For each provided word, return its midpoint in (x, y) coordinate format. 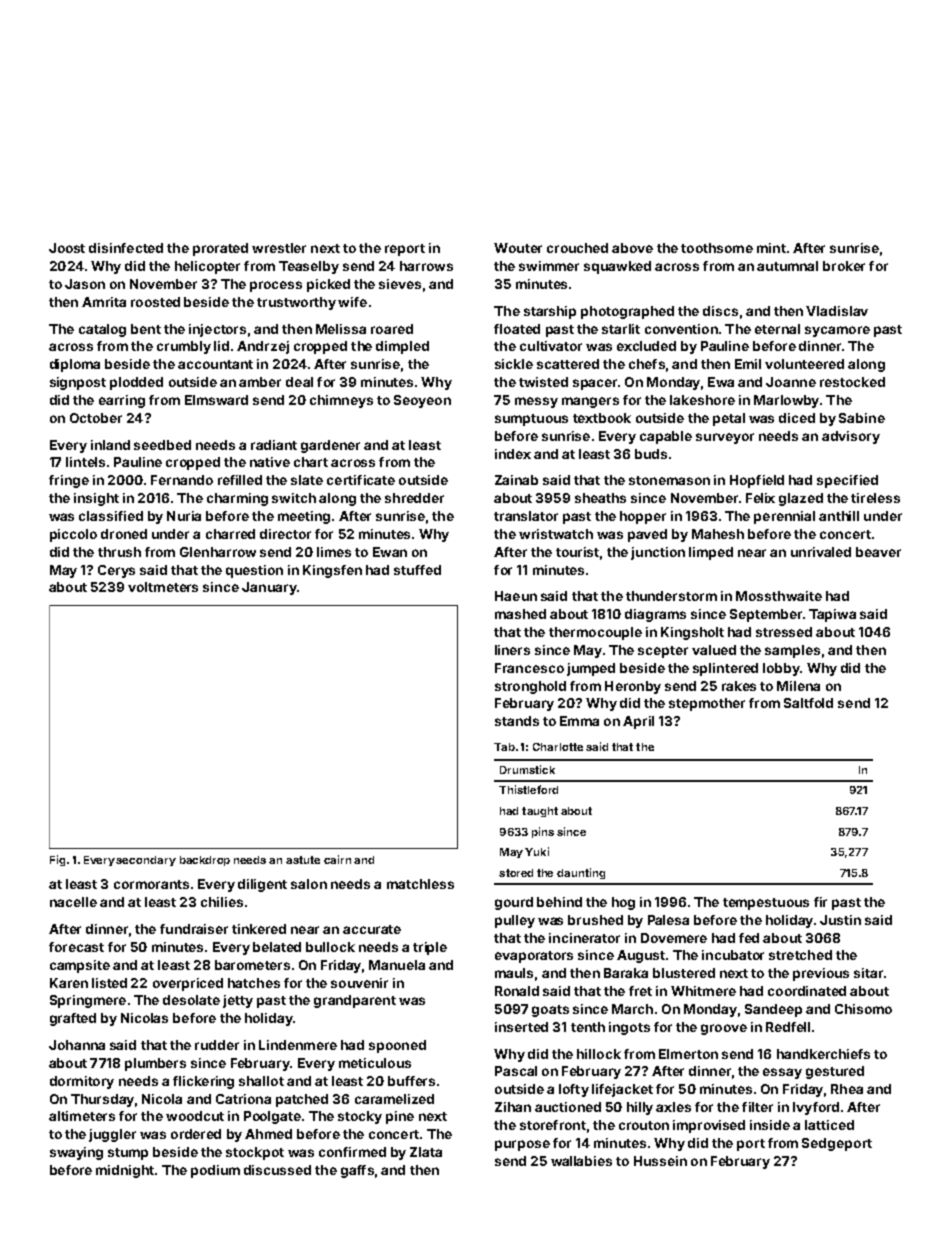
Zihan (513, 1107)
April (638, 722)
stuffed (417, 570)
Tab (504, 747)
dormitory (82, 1082)
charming (237, 499)
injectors (217, 330)
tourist (577, 552)
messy (536, 402)
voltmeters (163, 587)
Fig (57, 860)
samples (792, 651)
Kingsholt (692, 633)
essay (782, 1073)
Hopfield (757, 481)
